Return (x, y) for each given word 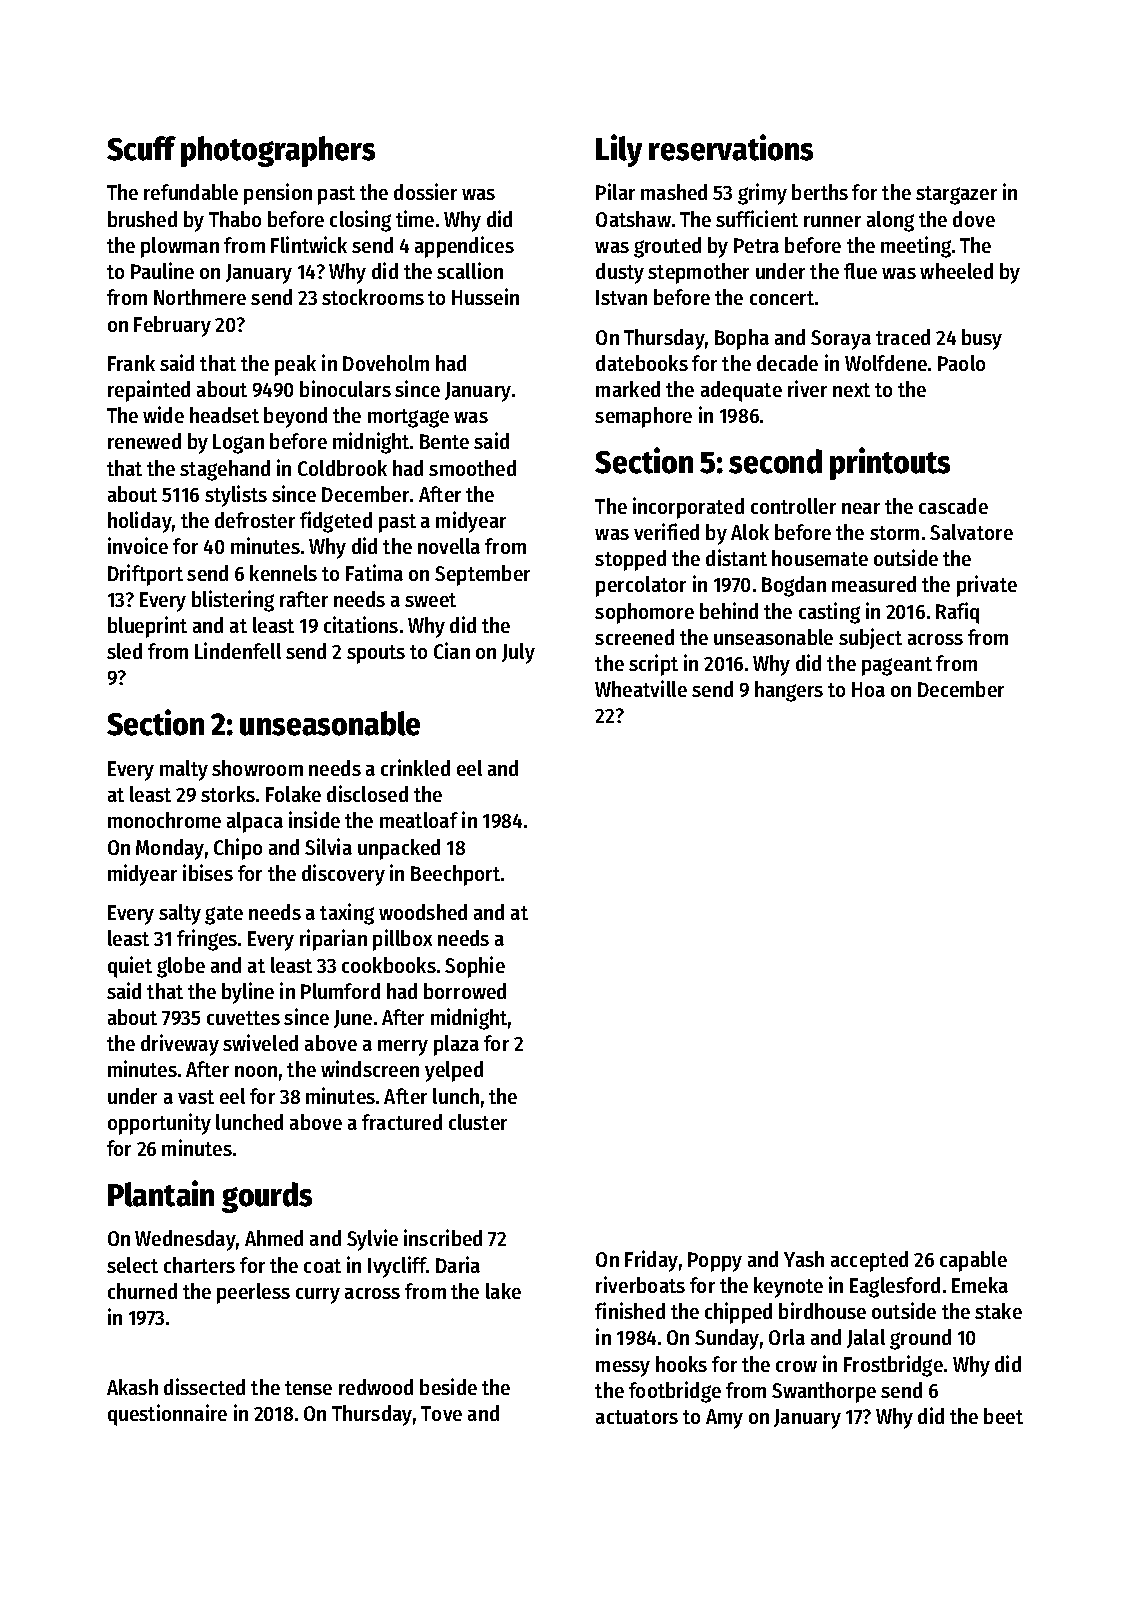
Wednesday (185, 1240)
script (653, 665)
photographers (278, 151)
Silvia (328, 846)
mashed (674, 192)
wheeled (956, 271)
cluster (478, 1122)
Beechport (455, 875)
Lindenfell (238, 650)
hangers (789, 691)
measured (874, 584)
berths (820, 192)
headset (224, 415)
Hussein (485, 296)
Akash (132, 1387)
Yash (804, 1259)
